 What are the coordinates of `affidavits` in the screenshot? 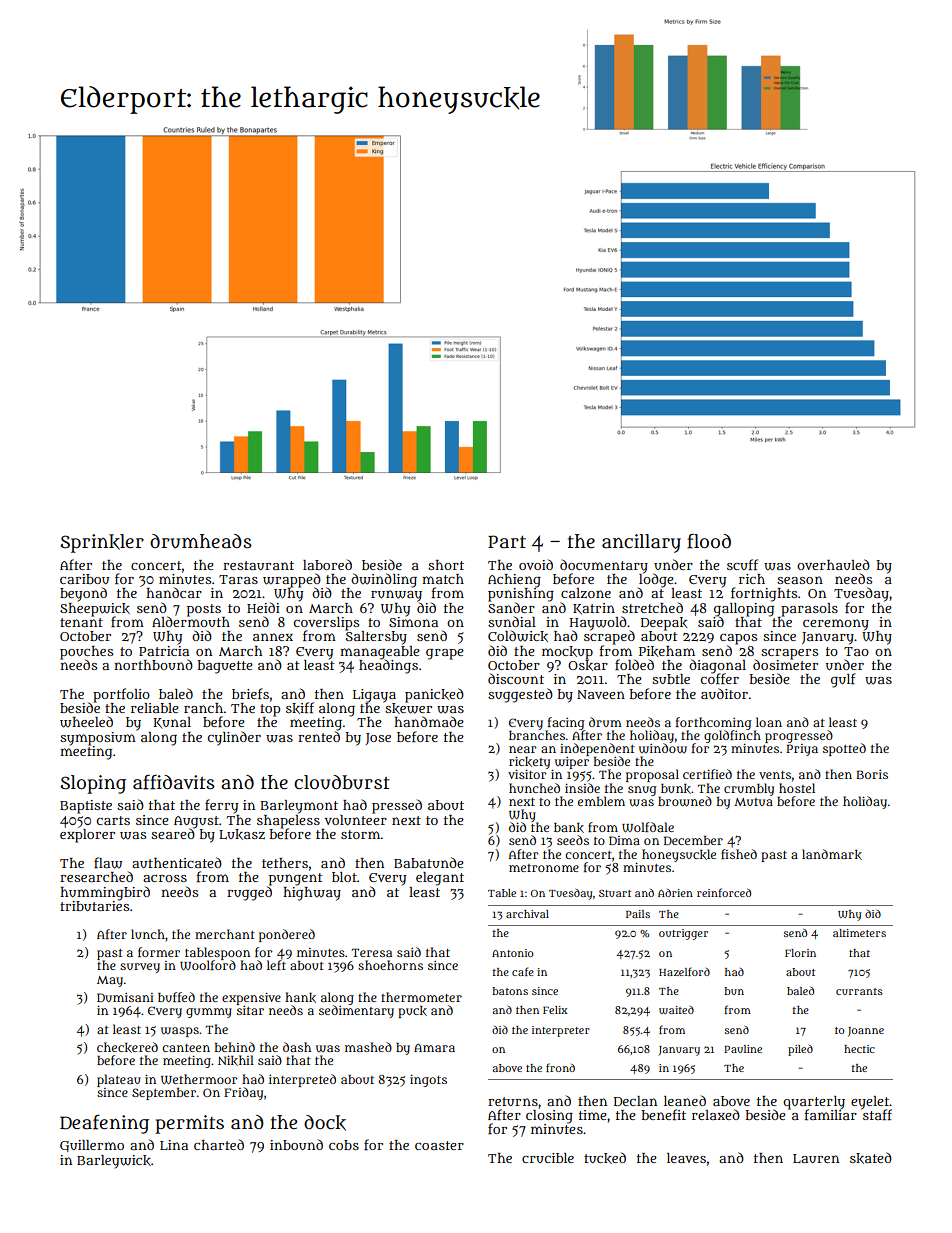 It's located at (174, 782).
